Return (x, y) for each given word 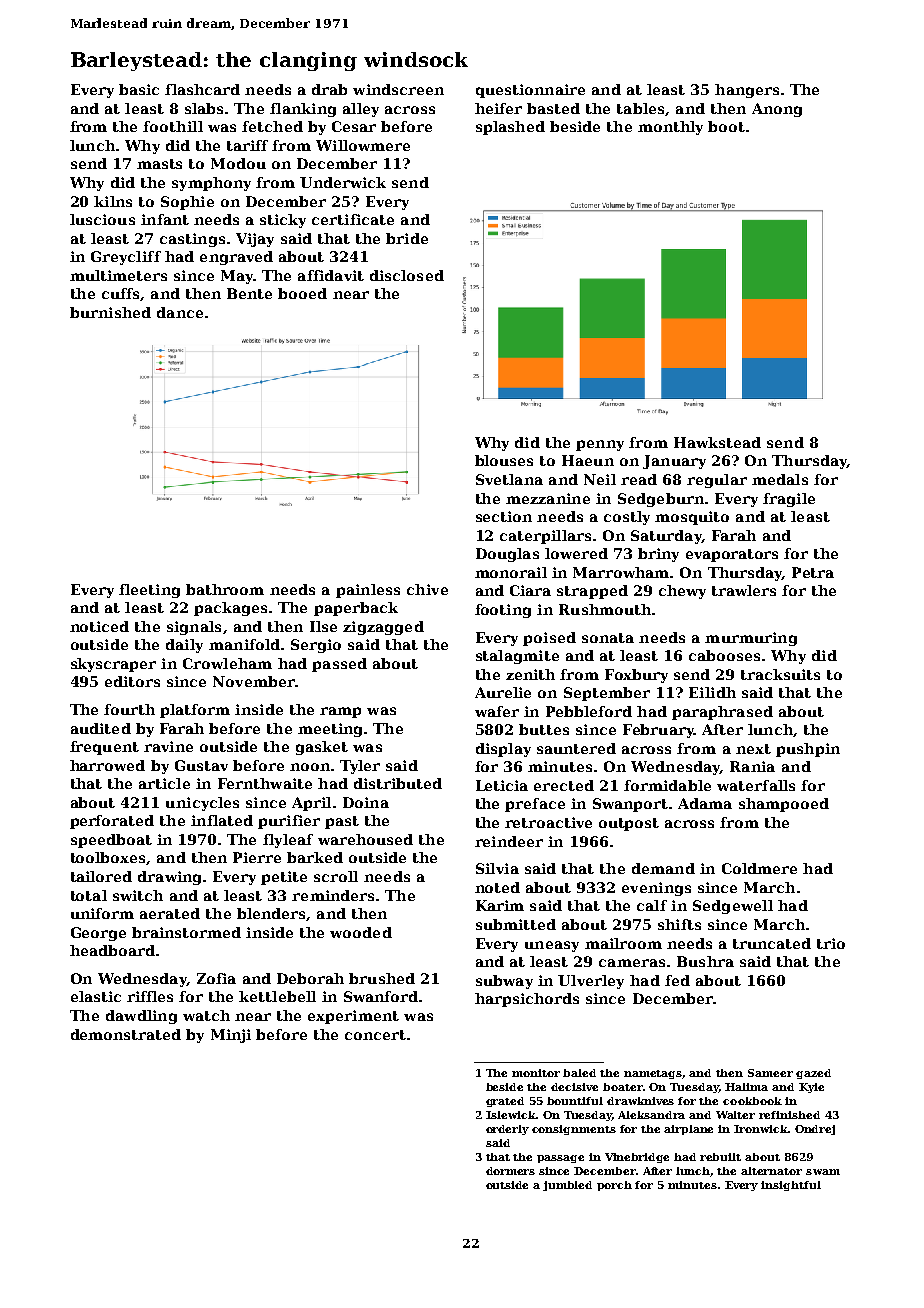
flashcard (202, 89)
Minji (231, 1036)
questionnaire (530, 91)
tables (640, 108)
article (164, 783)
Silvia (497, 868)
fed (677, 980)
